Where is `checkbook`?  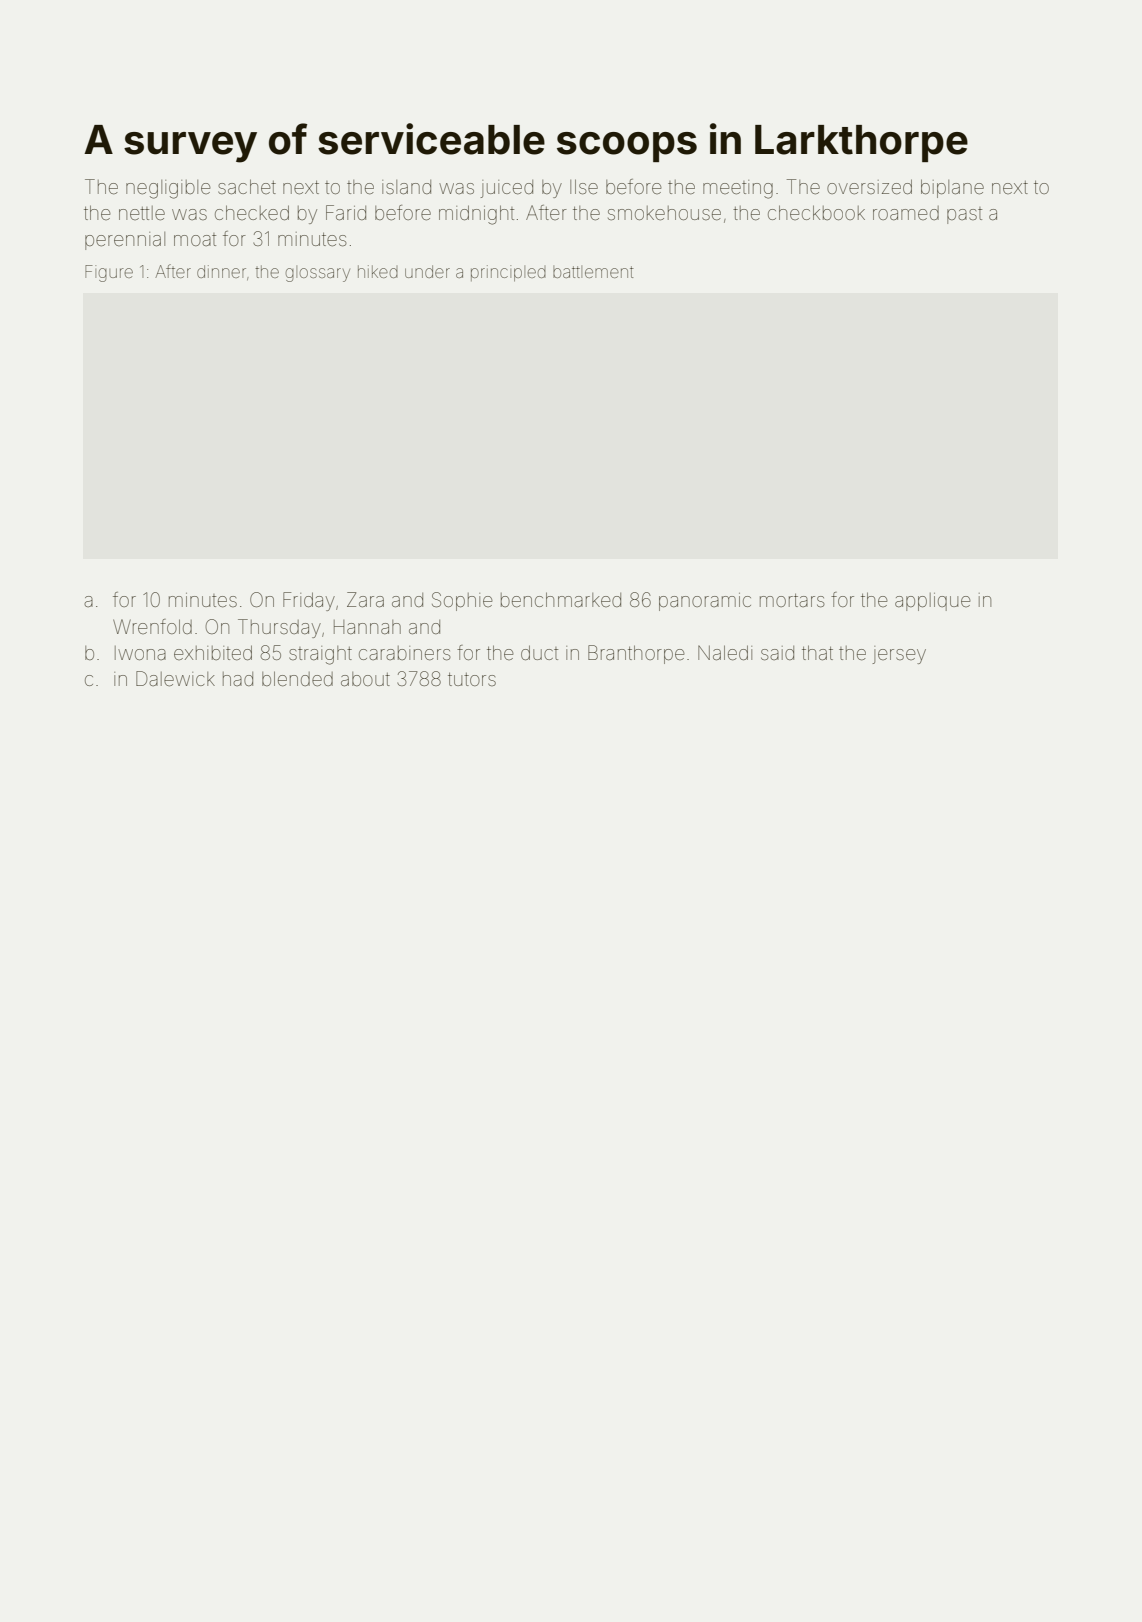
checkbook is located at coordinates (816, 212).
